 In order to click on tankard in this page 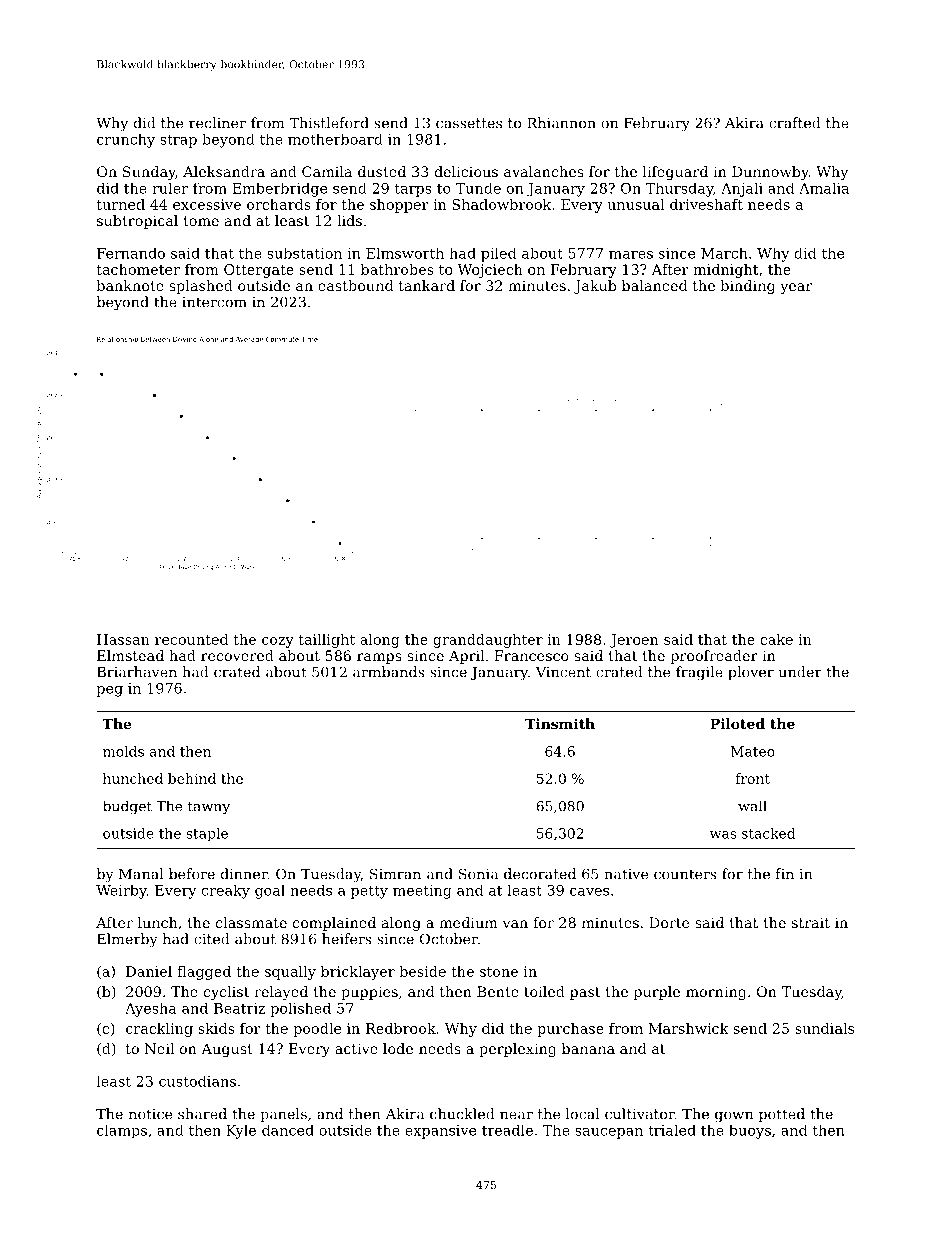, I will do `click(427, 285)`.
